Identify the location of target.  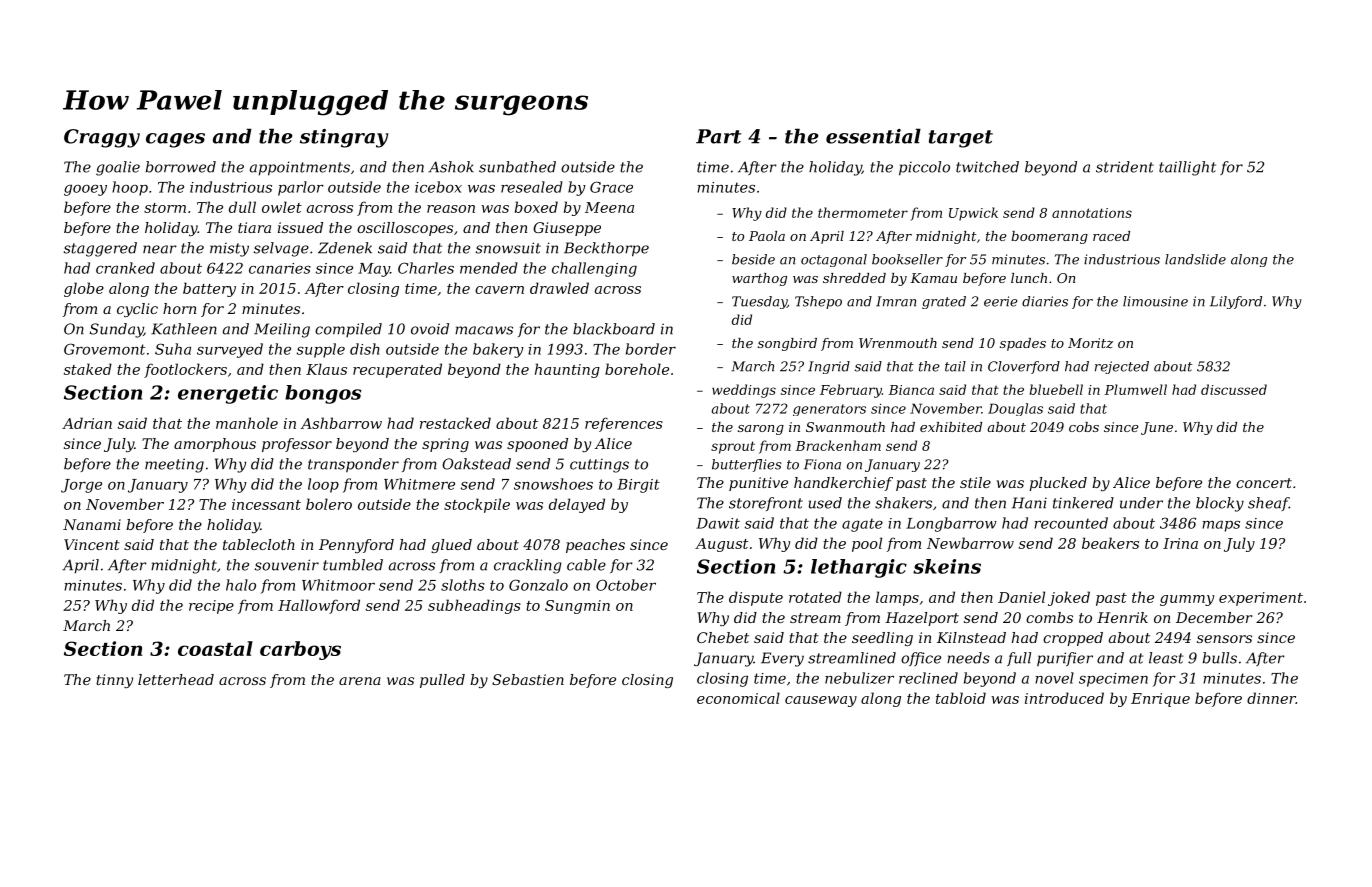
(961, 139).
